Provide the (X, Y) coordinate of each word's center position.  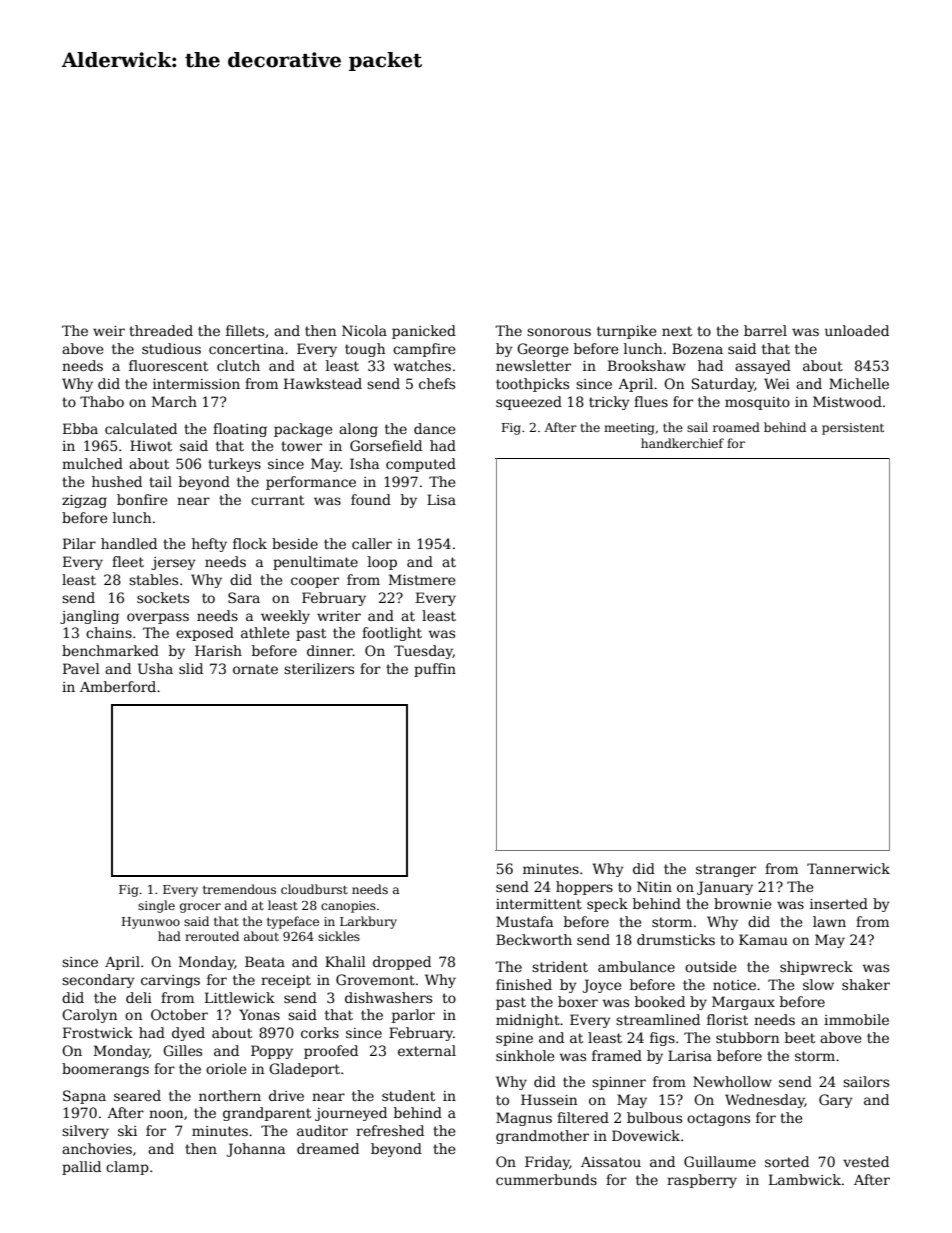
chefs (437, 383)
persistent (853, 429)
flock (250, 543)
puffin (435, 670)
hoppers (584, 888)
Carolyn (89, 1016)
